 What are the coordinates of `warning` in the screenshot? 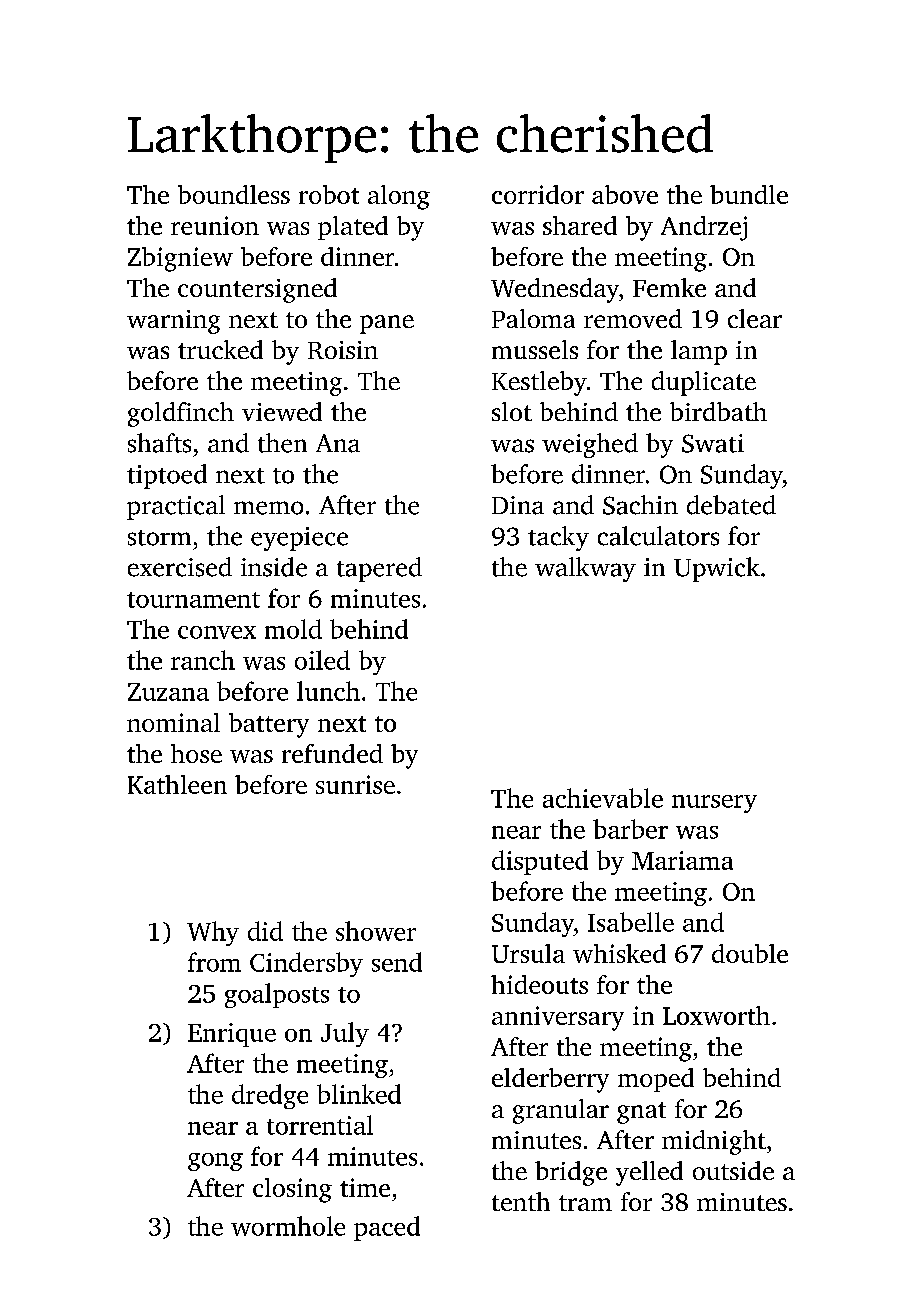 It's located at (173, 322).
